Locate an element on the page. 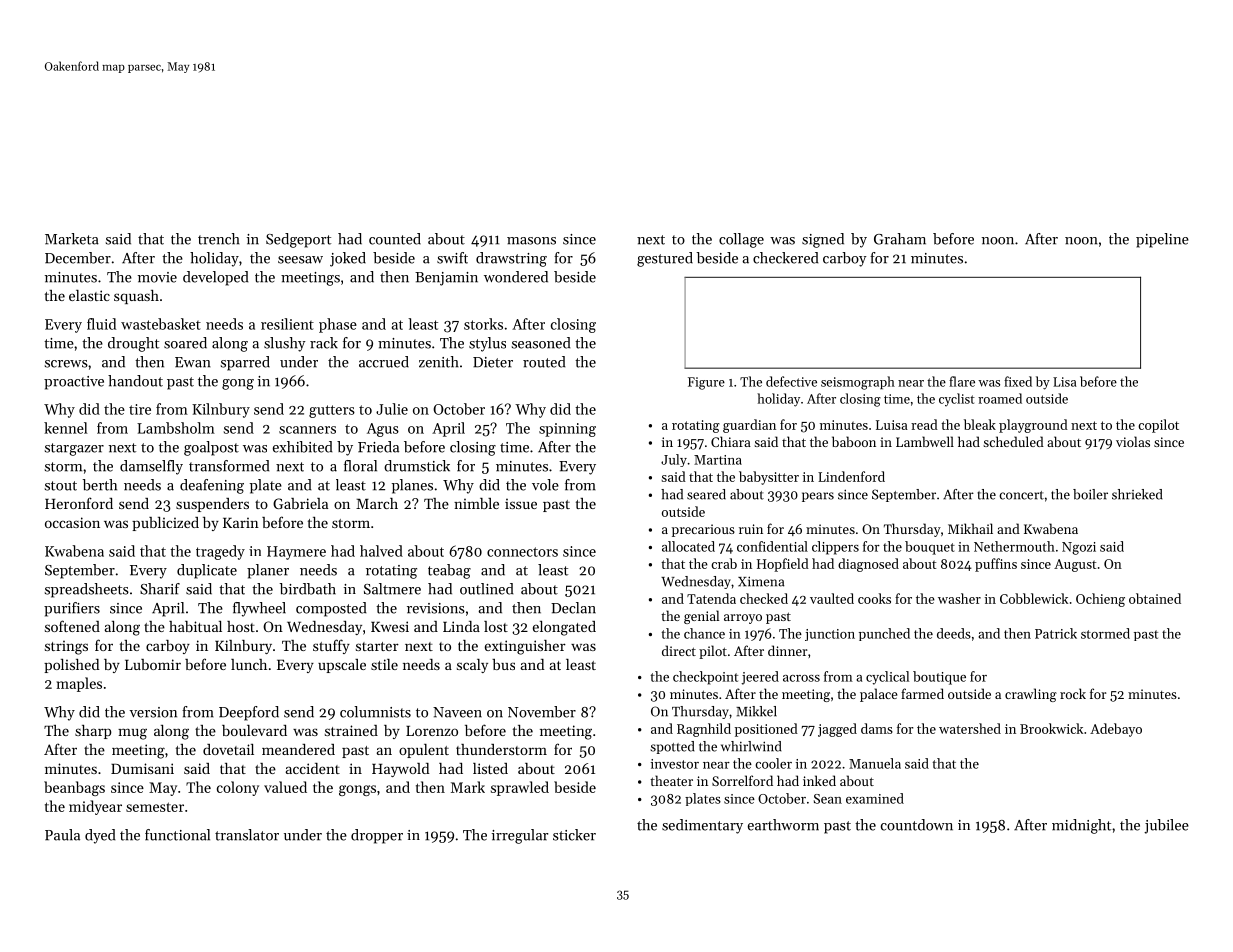  strings is located at coordinates (66, 647).
